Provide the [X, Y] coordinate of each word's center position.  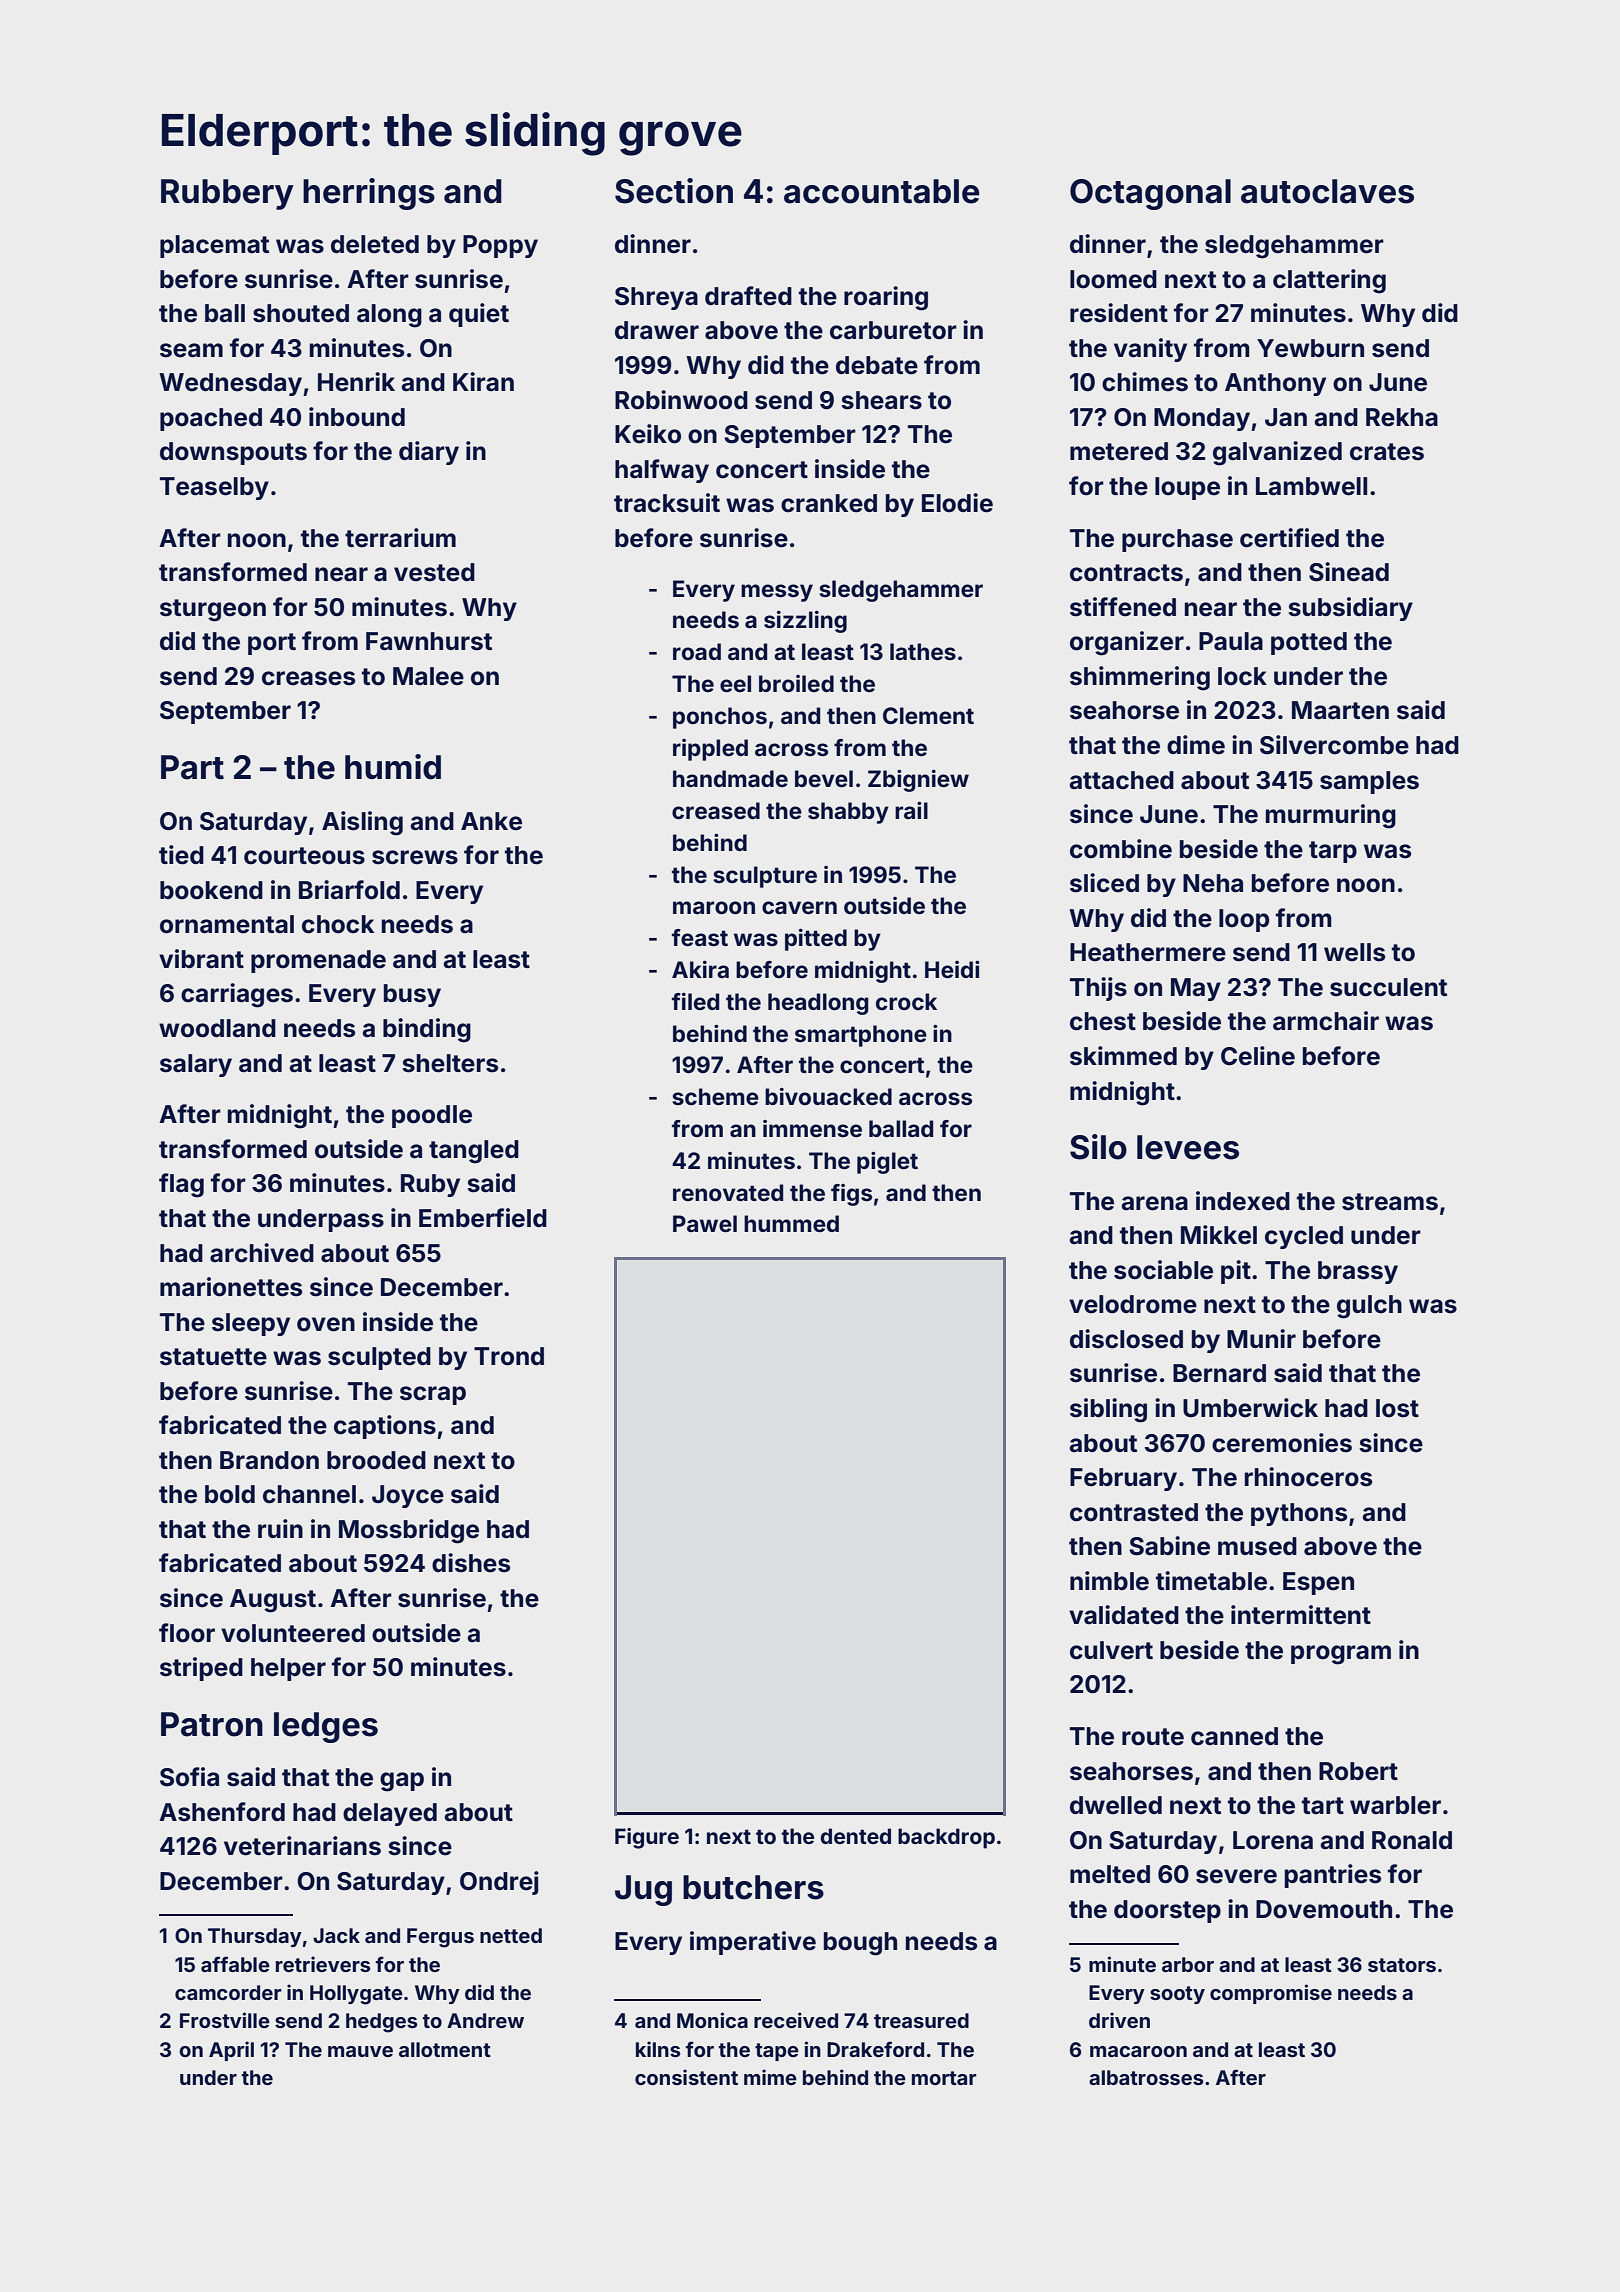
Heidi [952, 969]
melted [1110, 1874]
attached [1121, 780]
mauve [360, 2051]
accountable [882, 191]
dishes [471, 1563]
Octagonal [1150, 194]
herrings [369, 194]
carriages [237, 995]
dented [855, 1836]
